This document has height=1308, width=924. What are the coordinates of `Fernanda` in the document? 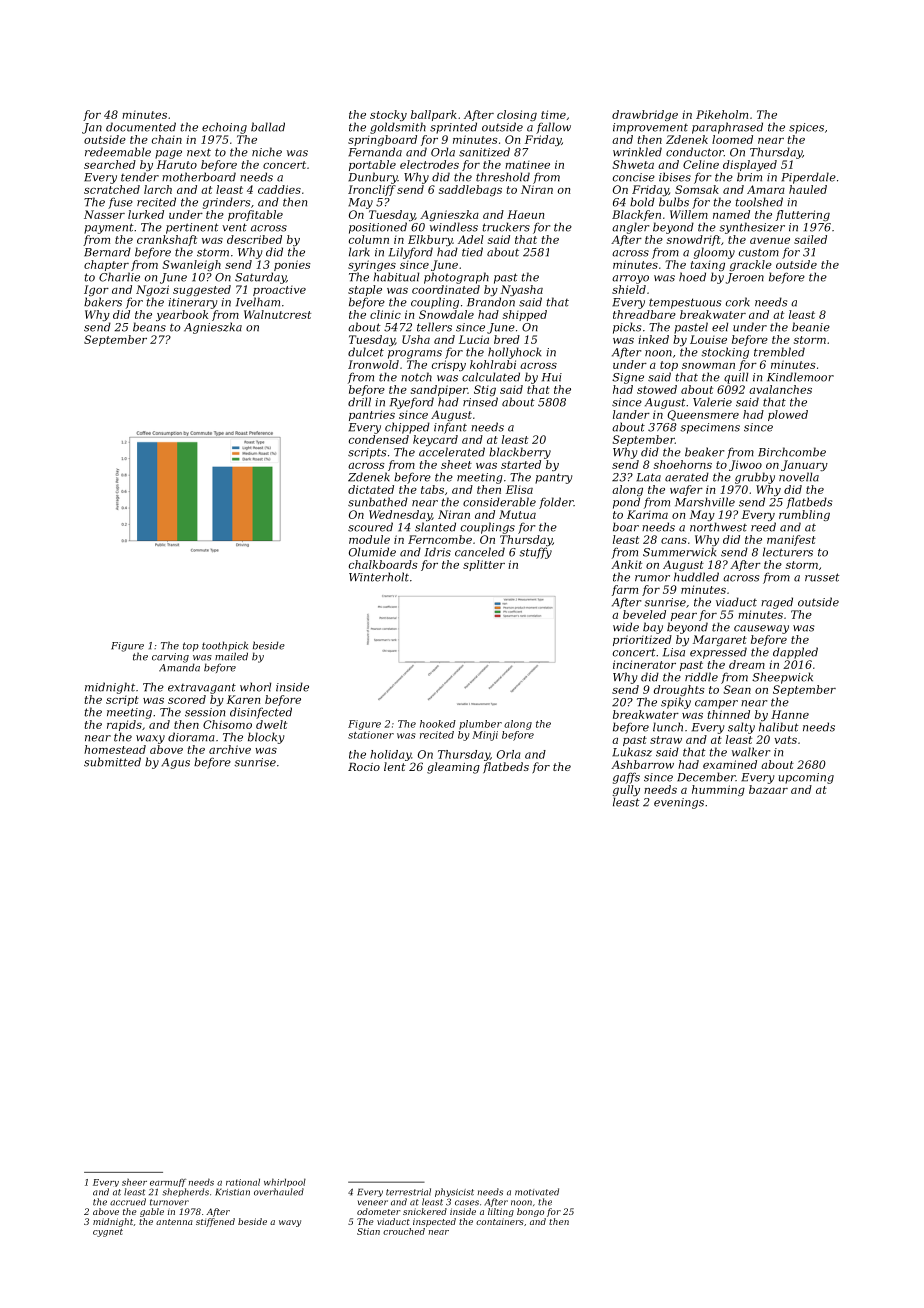 It's located at (375, 152).
